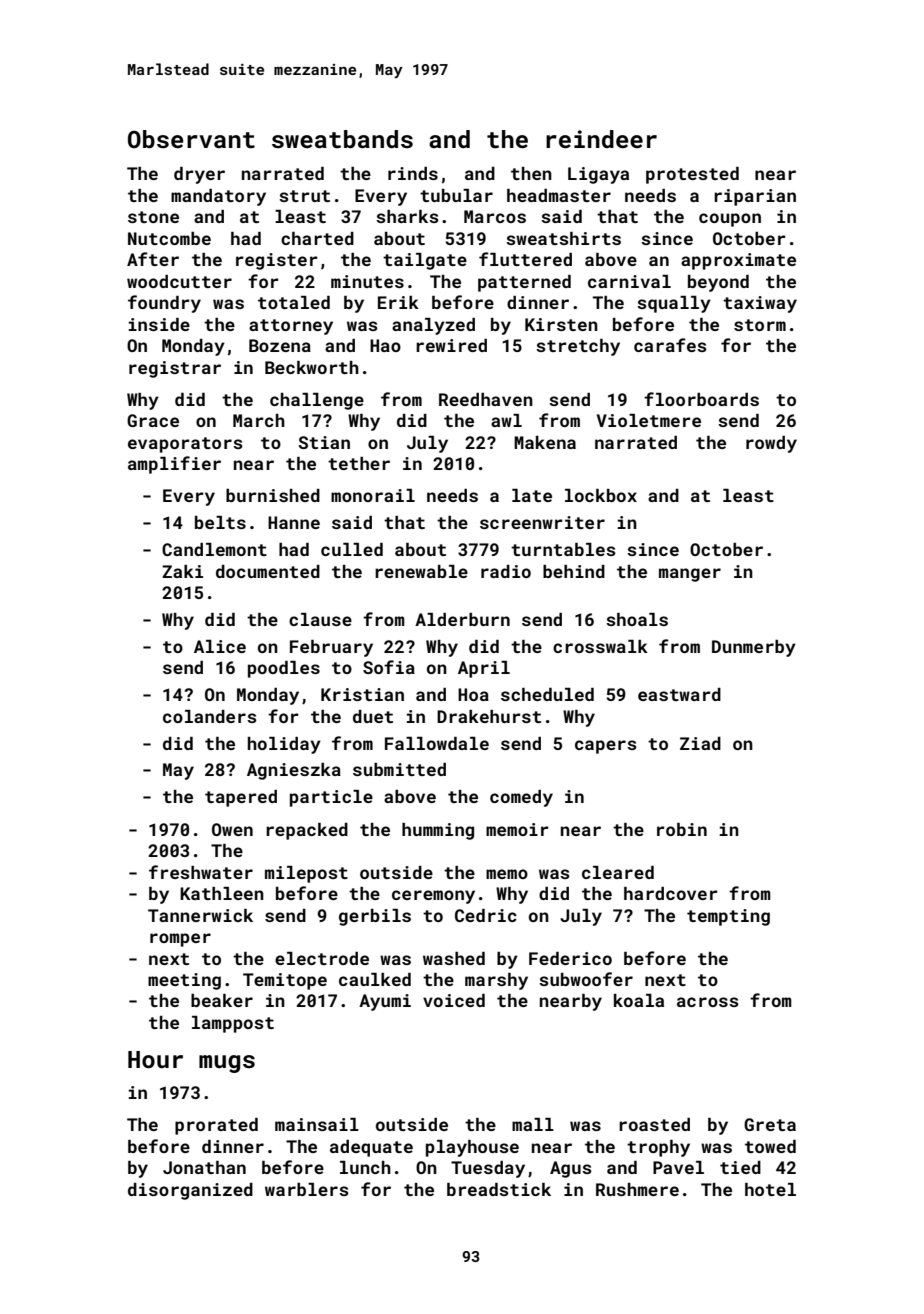 The height and width of the page is (1314, 924). What do you see at coordinates (637, 619) in the page?
I see `shoals` at bounding box center [637, 619].
